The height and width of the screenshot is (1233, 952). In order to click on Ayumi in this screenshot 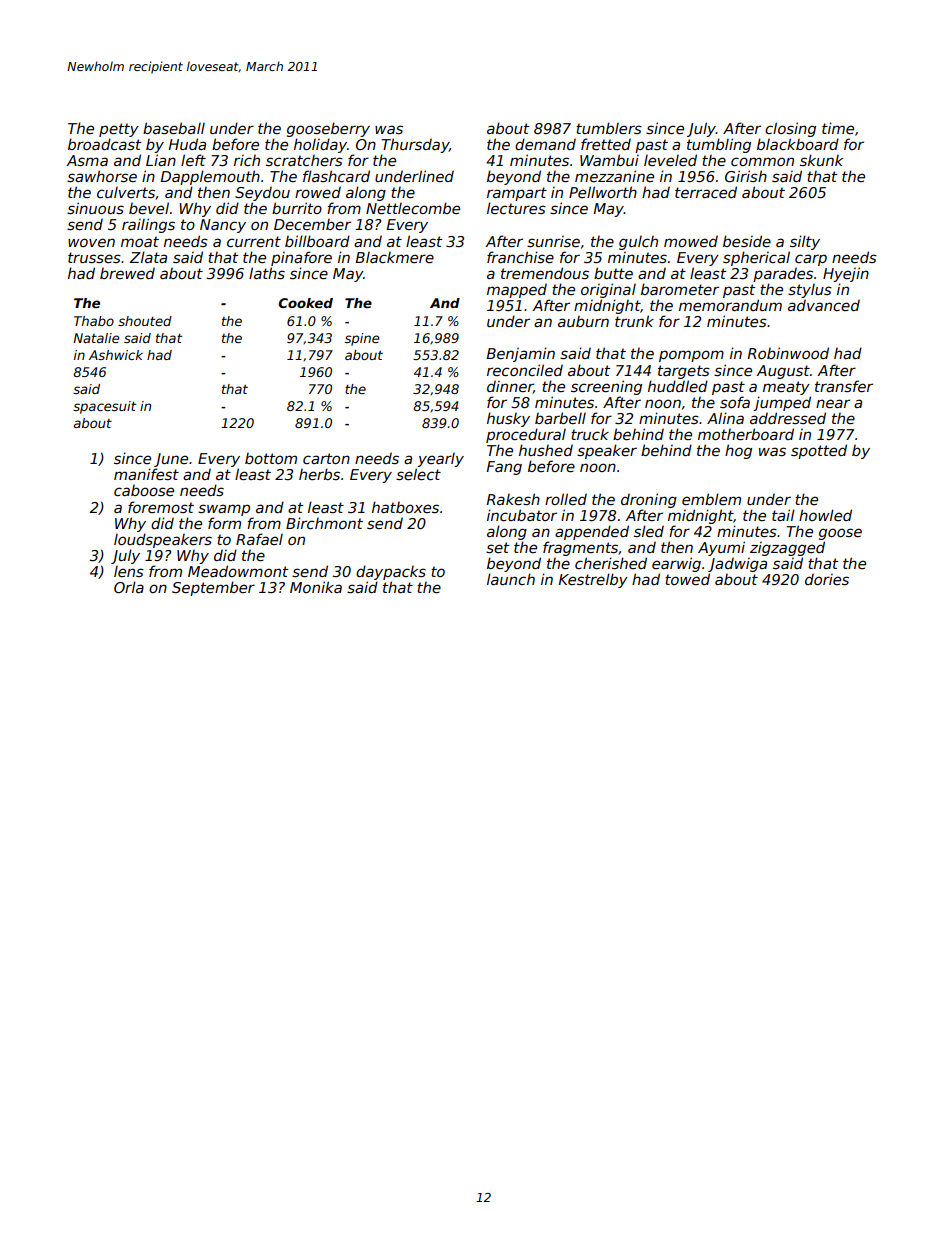, I will do `click(721, 548)`.
